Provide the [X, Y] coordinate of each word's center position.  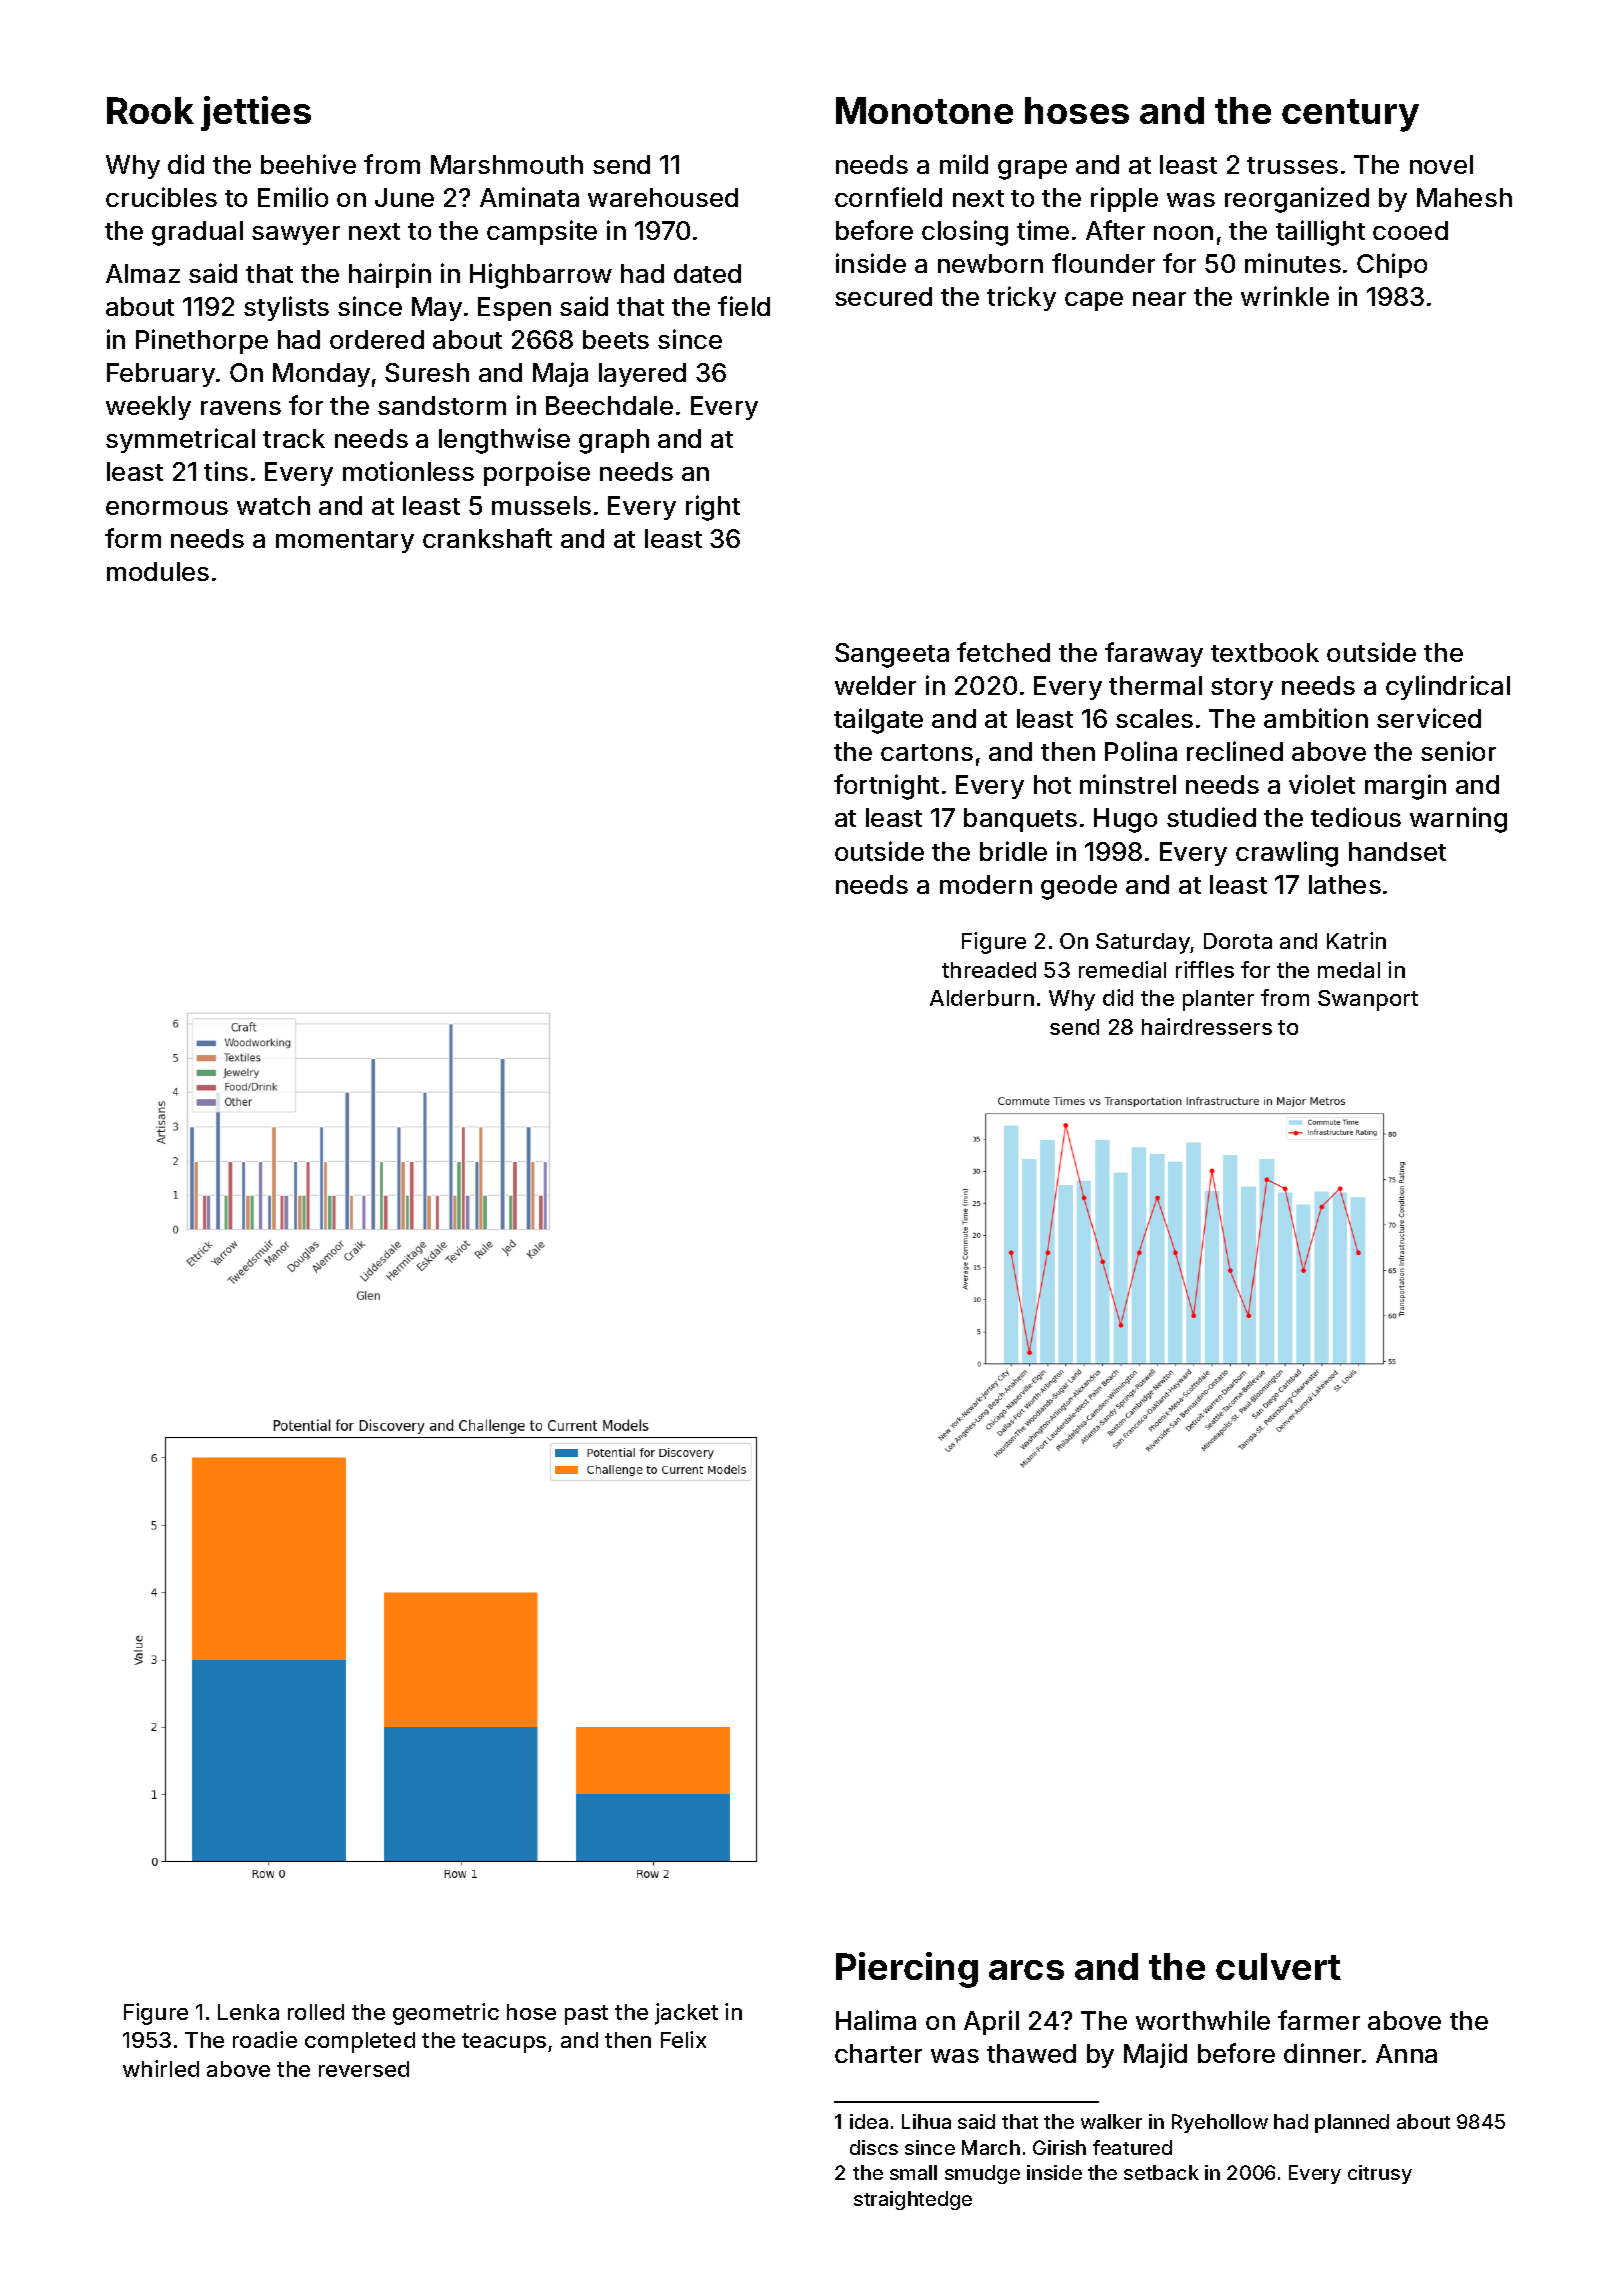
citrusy [1380, 2174]
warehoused [663, 197]
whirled [161, 2068]
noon [1183, 233]
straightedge [913, 2200]
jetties [256, 113]
